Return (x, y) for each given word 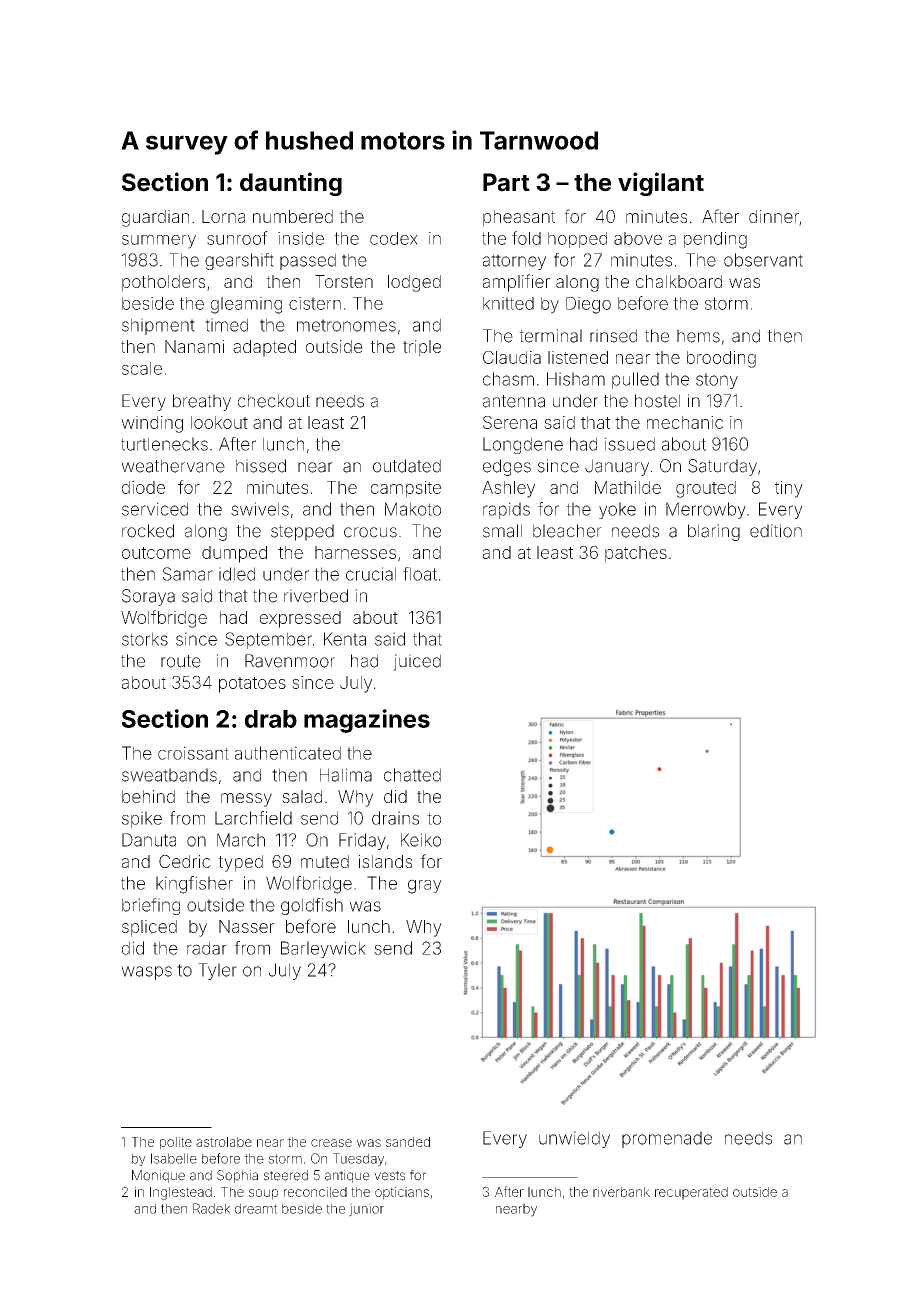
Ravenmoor (290, 661)
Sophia (237, 1176)
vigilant (661, 184)
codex (394, 238)
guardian (155, 218)
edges (507, 467)
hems (698, 336)
